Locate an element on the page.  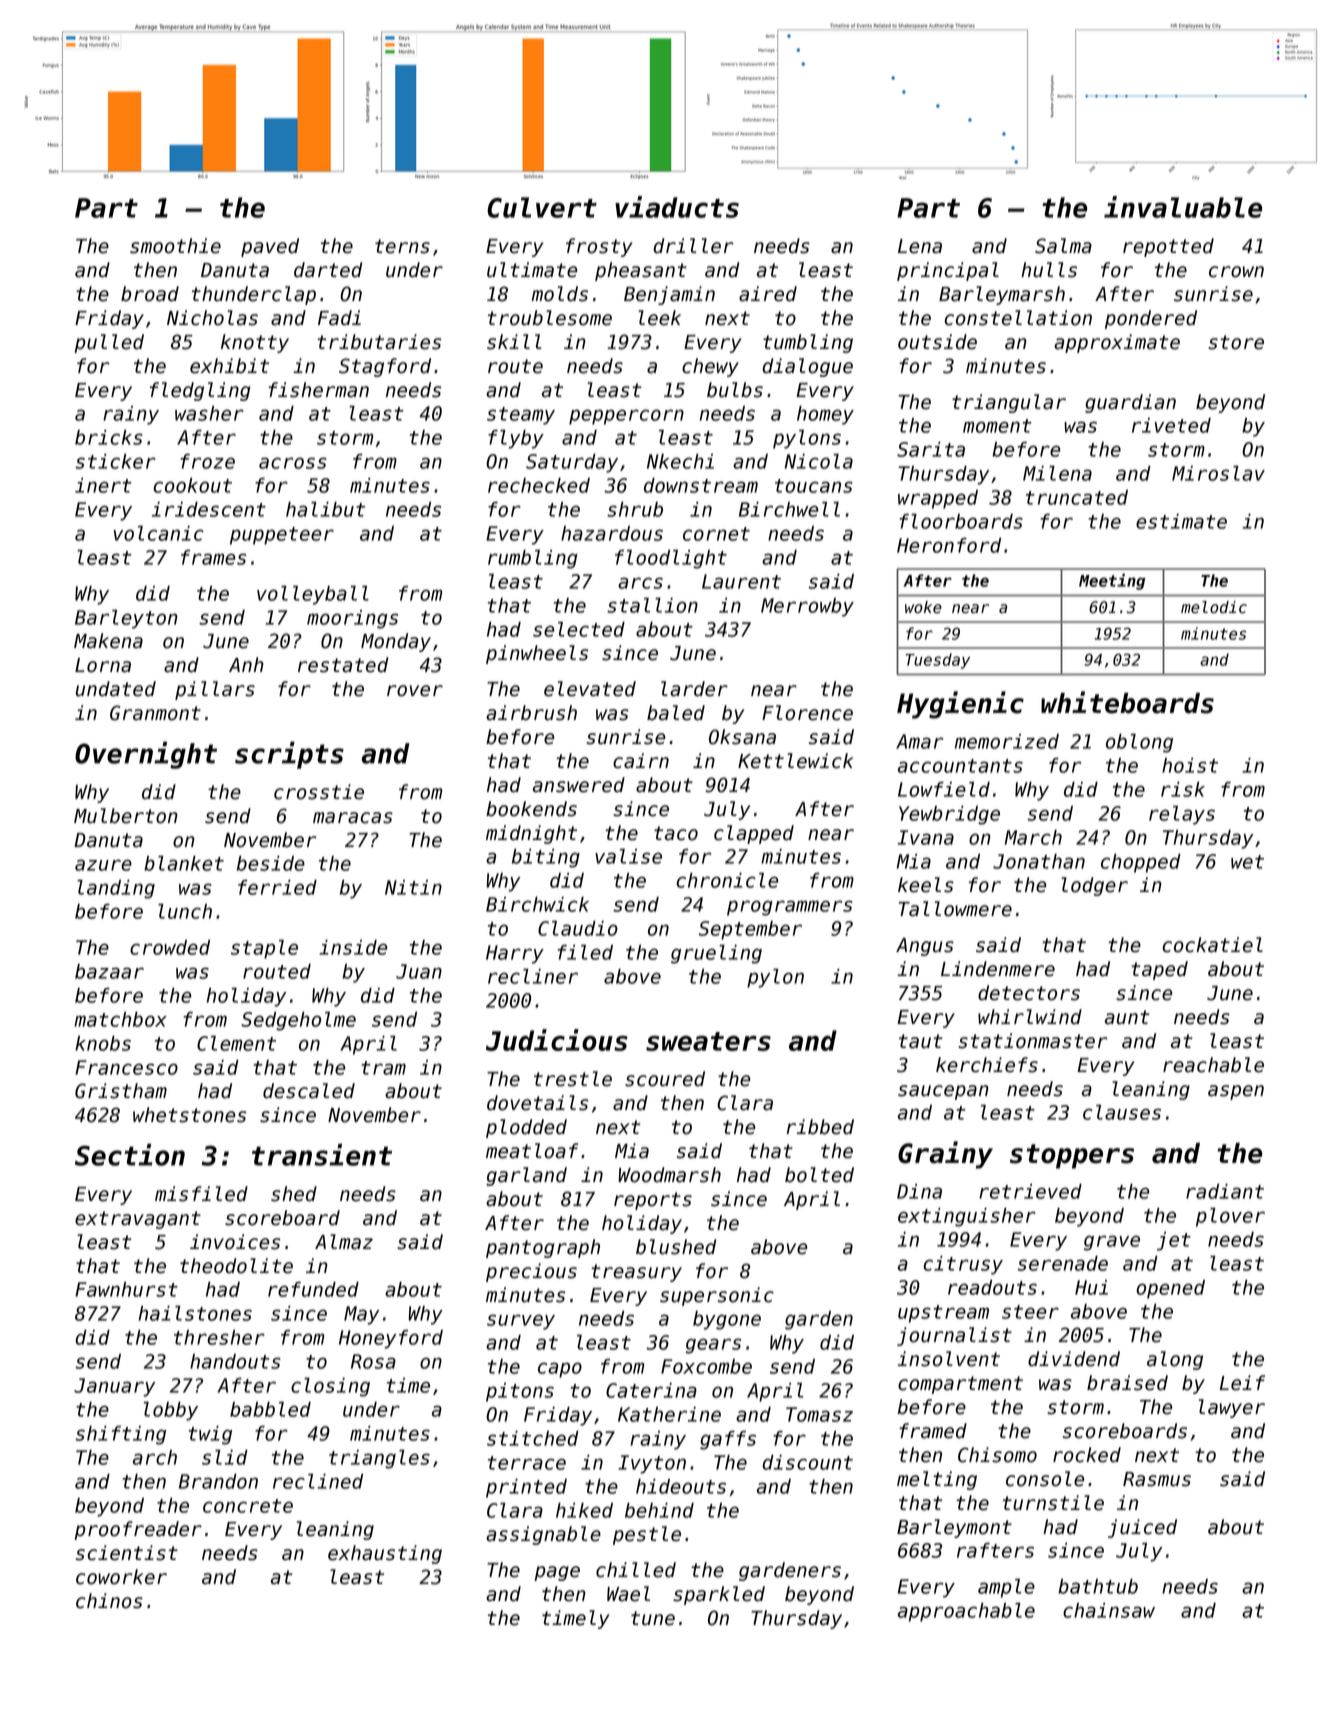
proofreader is located at coordinates (138, 1530).
